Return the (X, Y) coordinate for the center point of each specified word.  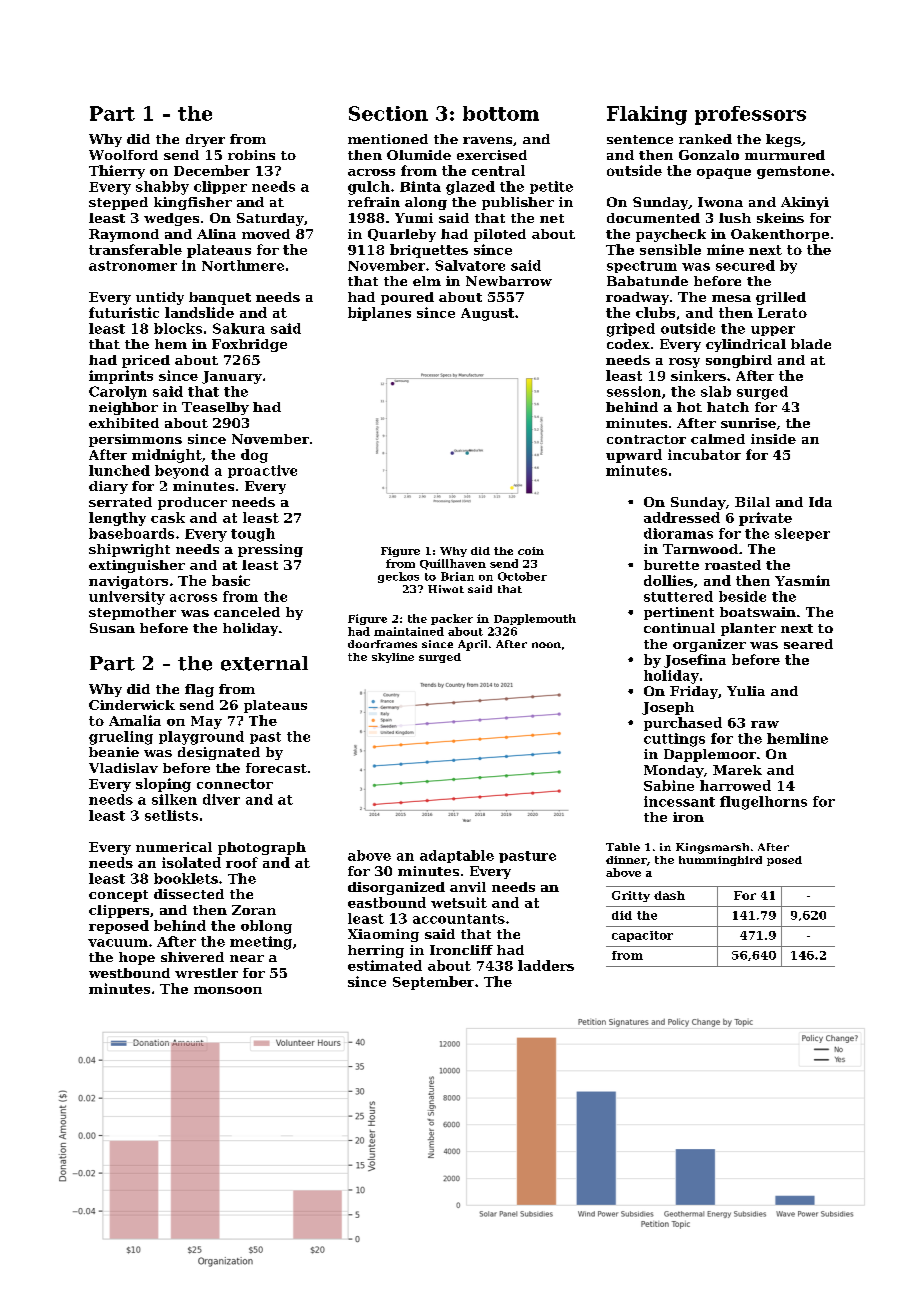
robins (251, 155)
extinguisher (137, 566)
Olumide (419, 155)
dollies (668, 580)
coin (531, 551)
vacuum (118, 943)
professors (750, 115)
